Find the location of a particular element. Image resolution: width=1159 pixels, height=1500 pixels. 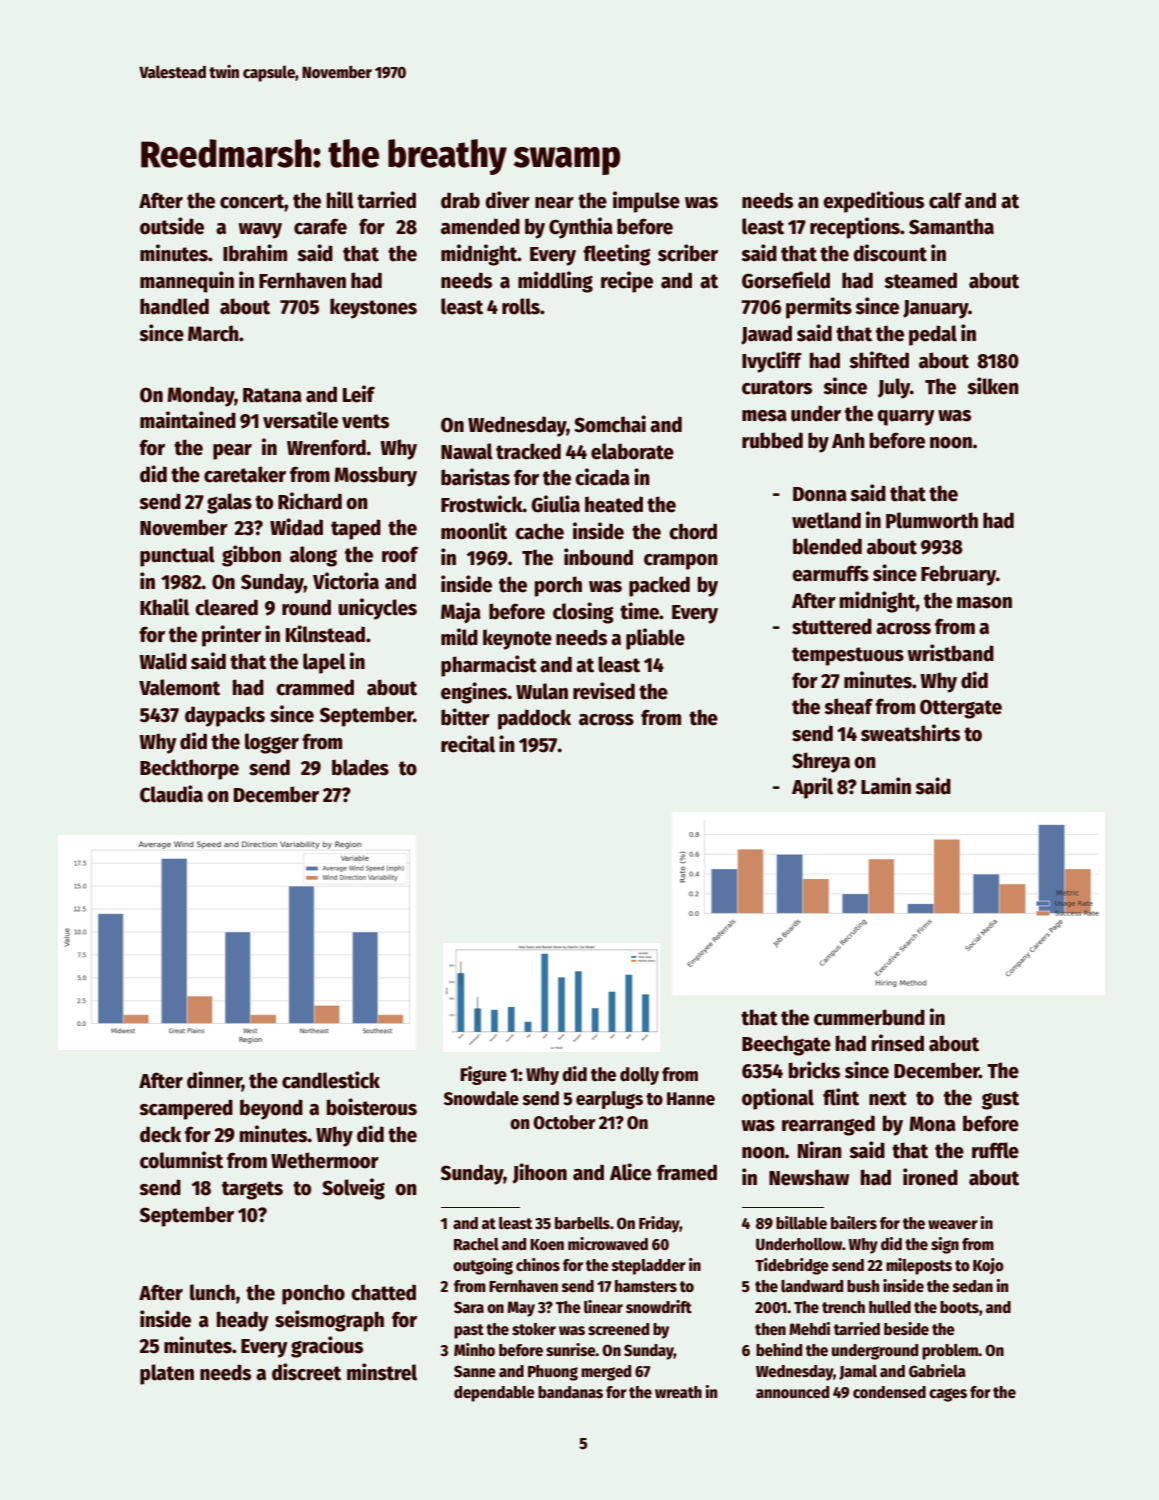

scriber is located at coordinates (688, 253).
